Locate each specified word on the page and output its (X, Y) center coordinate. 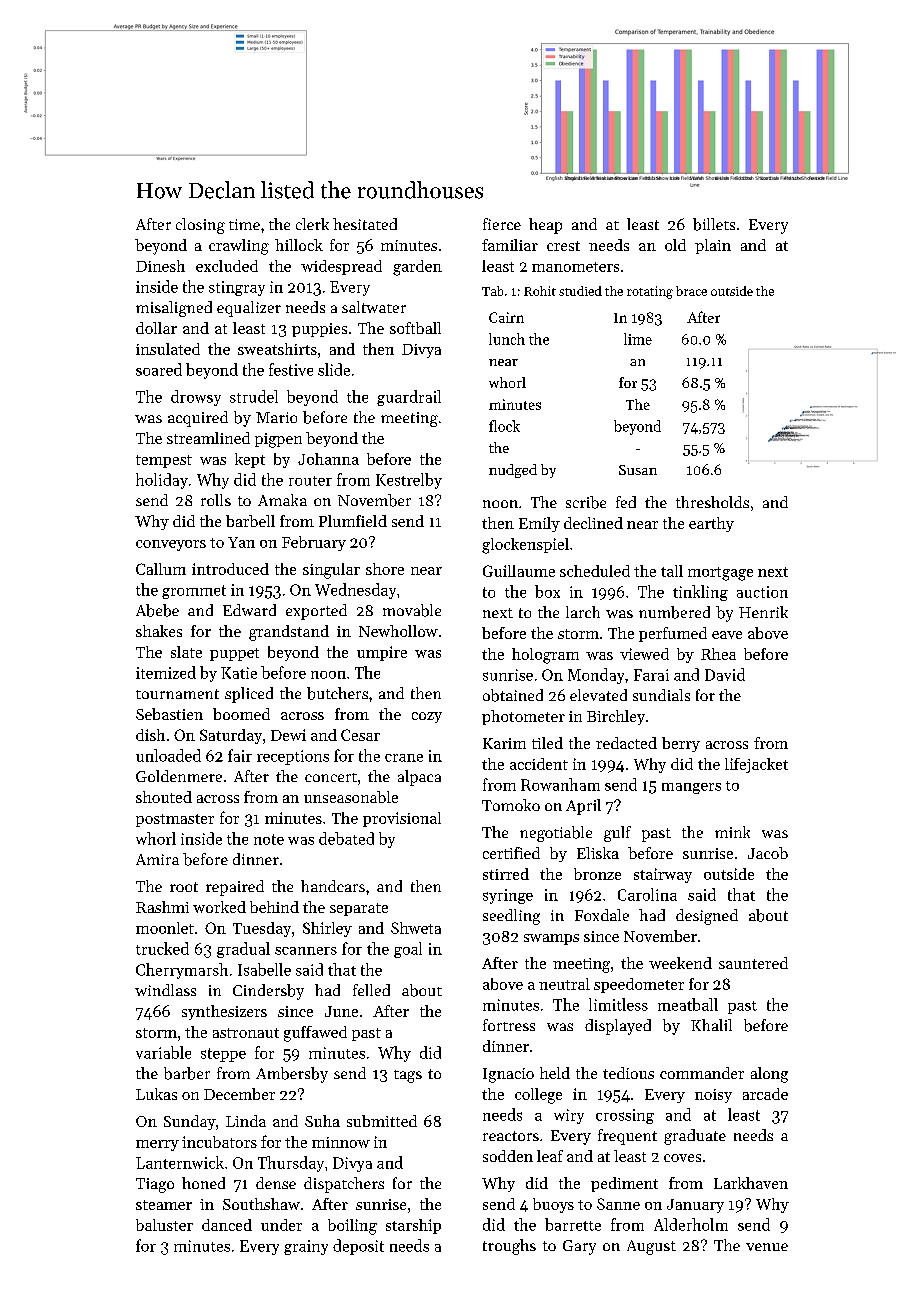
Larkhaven (751, 1183)
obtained (513, 695)
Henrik (763, 612)
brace (691, 291)
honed (203, 1183)
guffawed (315, 1034)
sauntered (753, 963)
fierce (502, 224)
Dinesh (160, 266)
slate (186, 652)
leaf (550, 1156)
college (538, 1096)
